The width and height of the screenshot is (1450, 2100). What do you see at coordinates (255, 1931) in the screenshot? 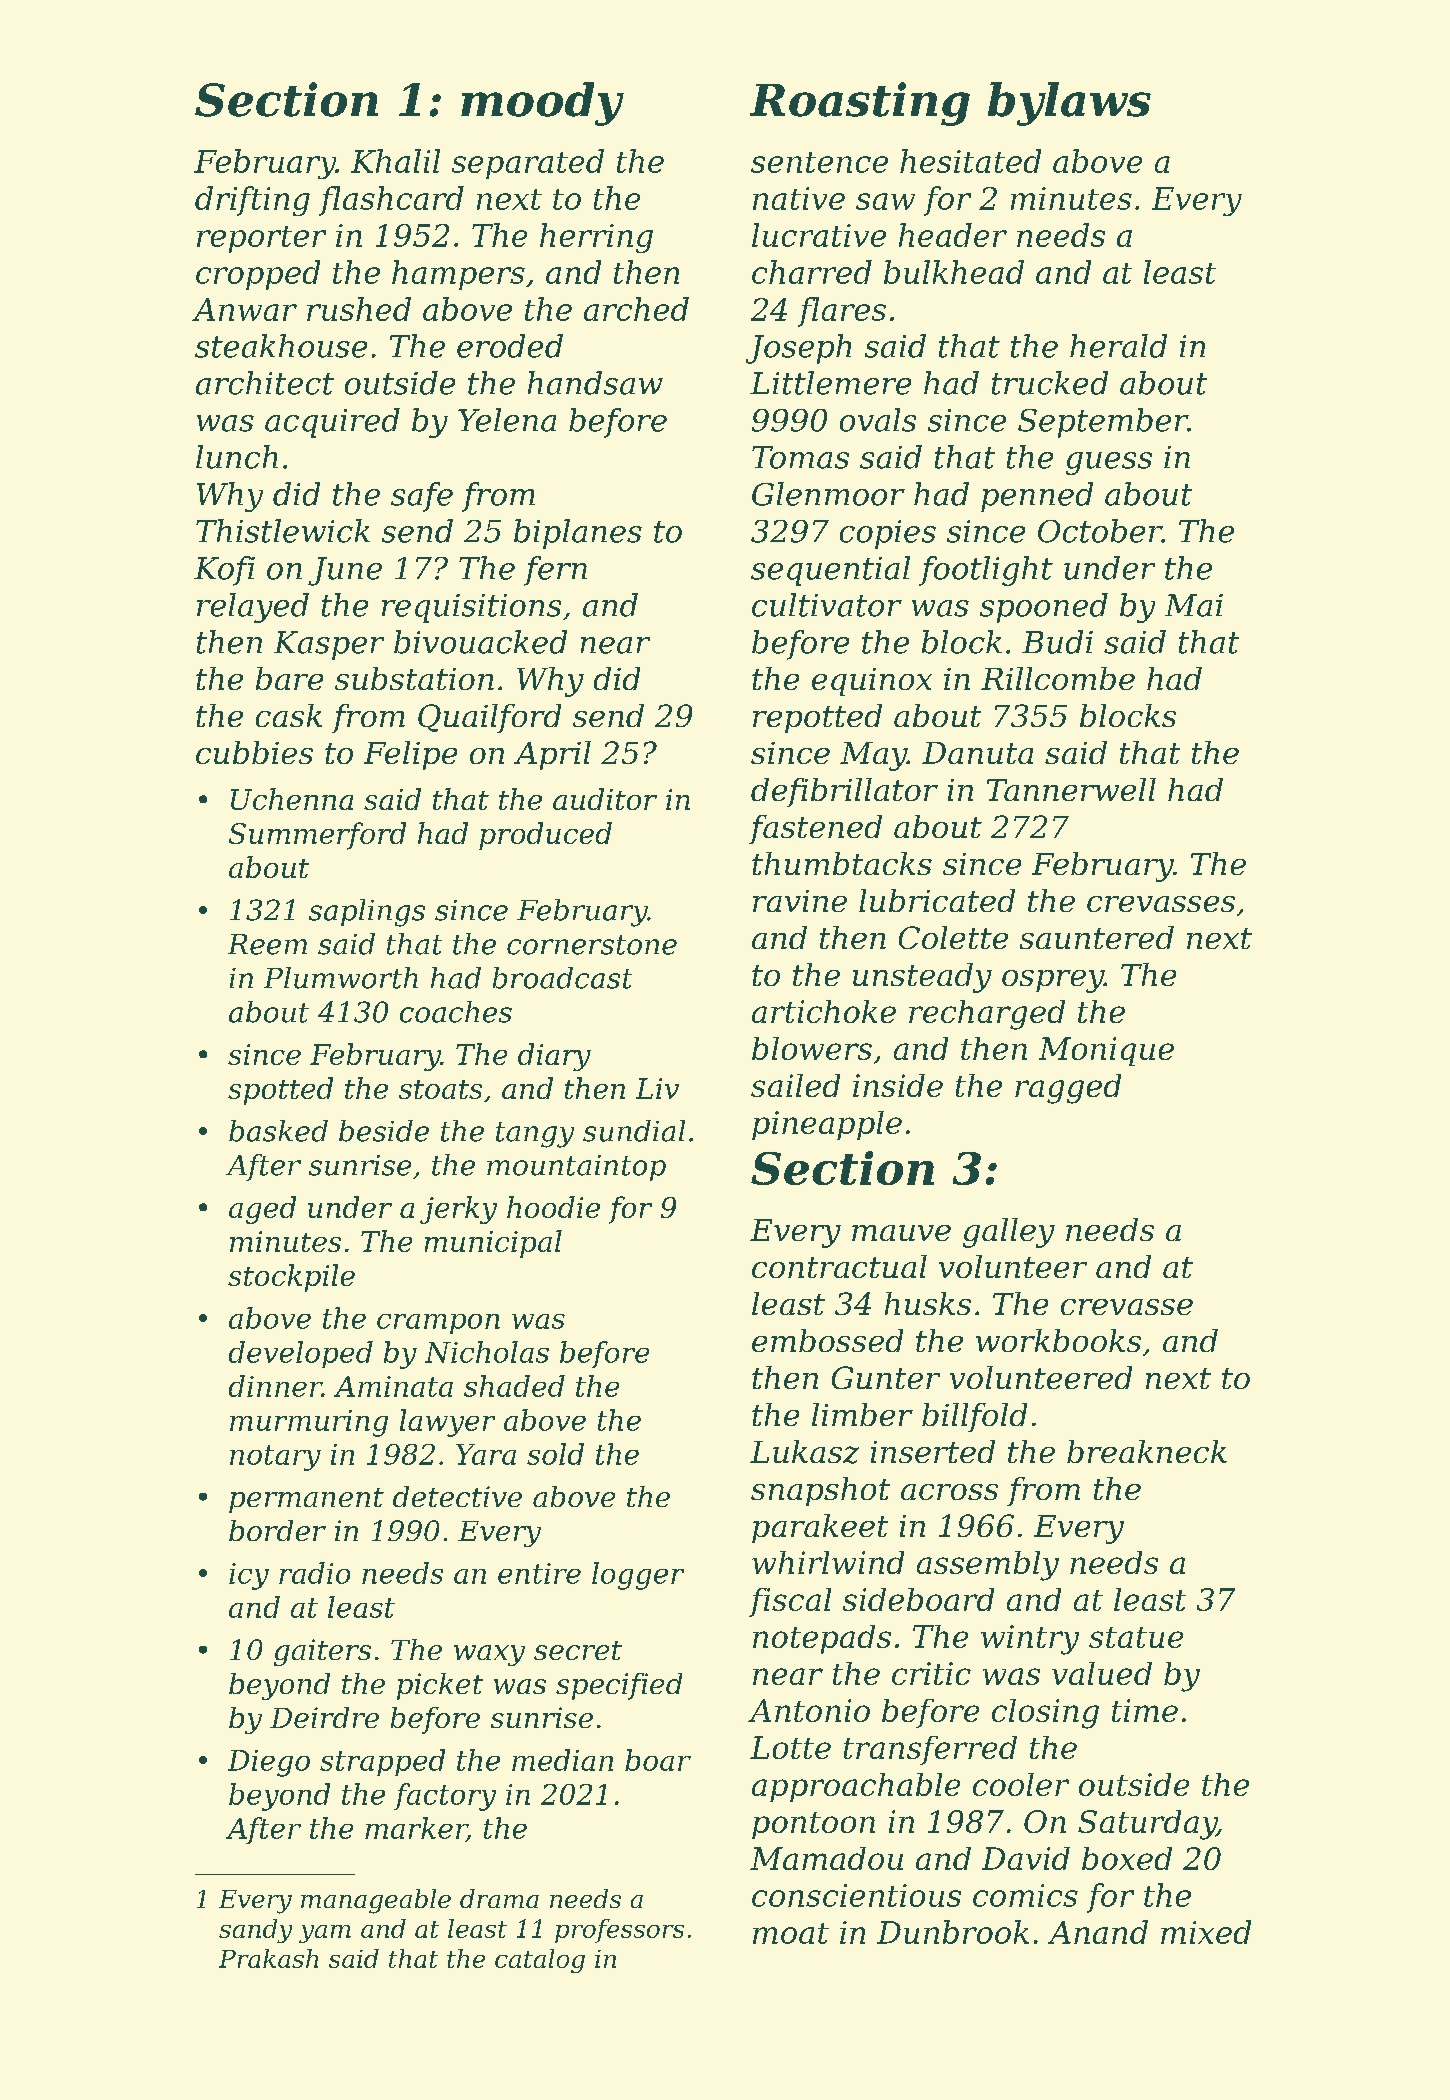
I see `sandy` at bounding box center [255, 1931].
